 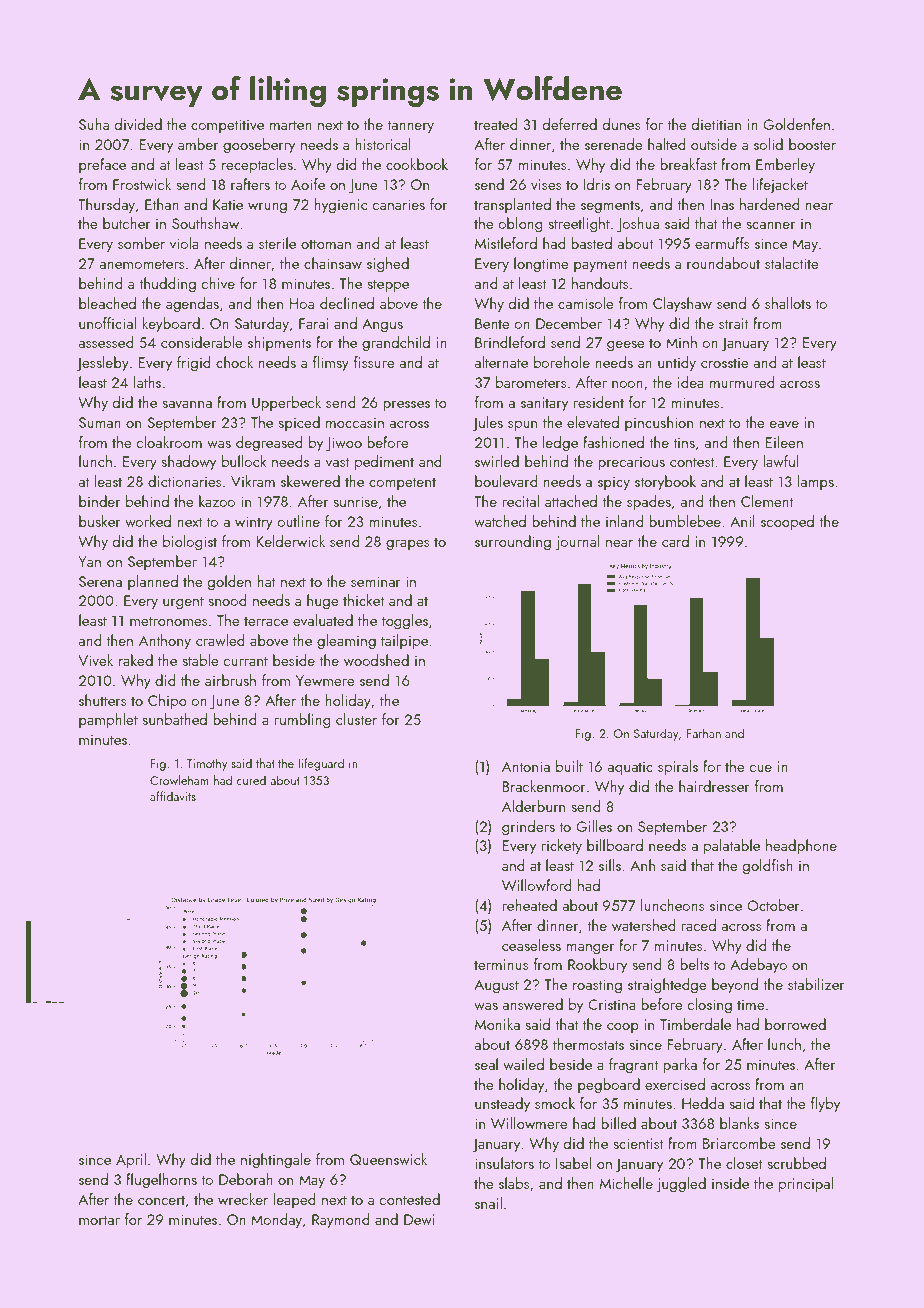 What do you see at coordinates (291, 125) in the screenshot?
I see `marten` at bounding box center [291, 125].
